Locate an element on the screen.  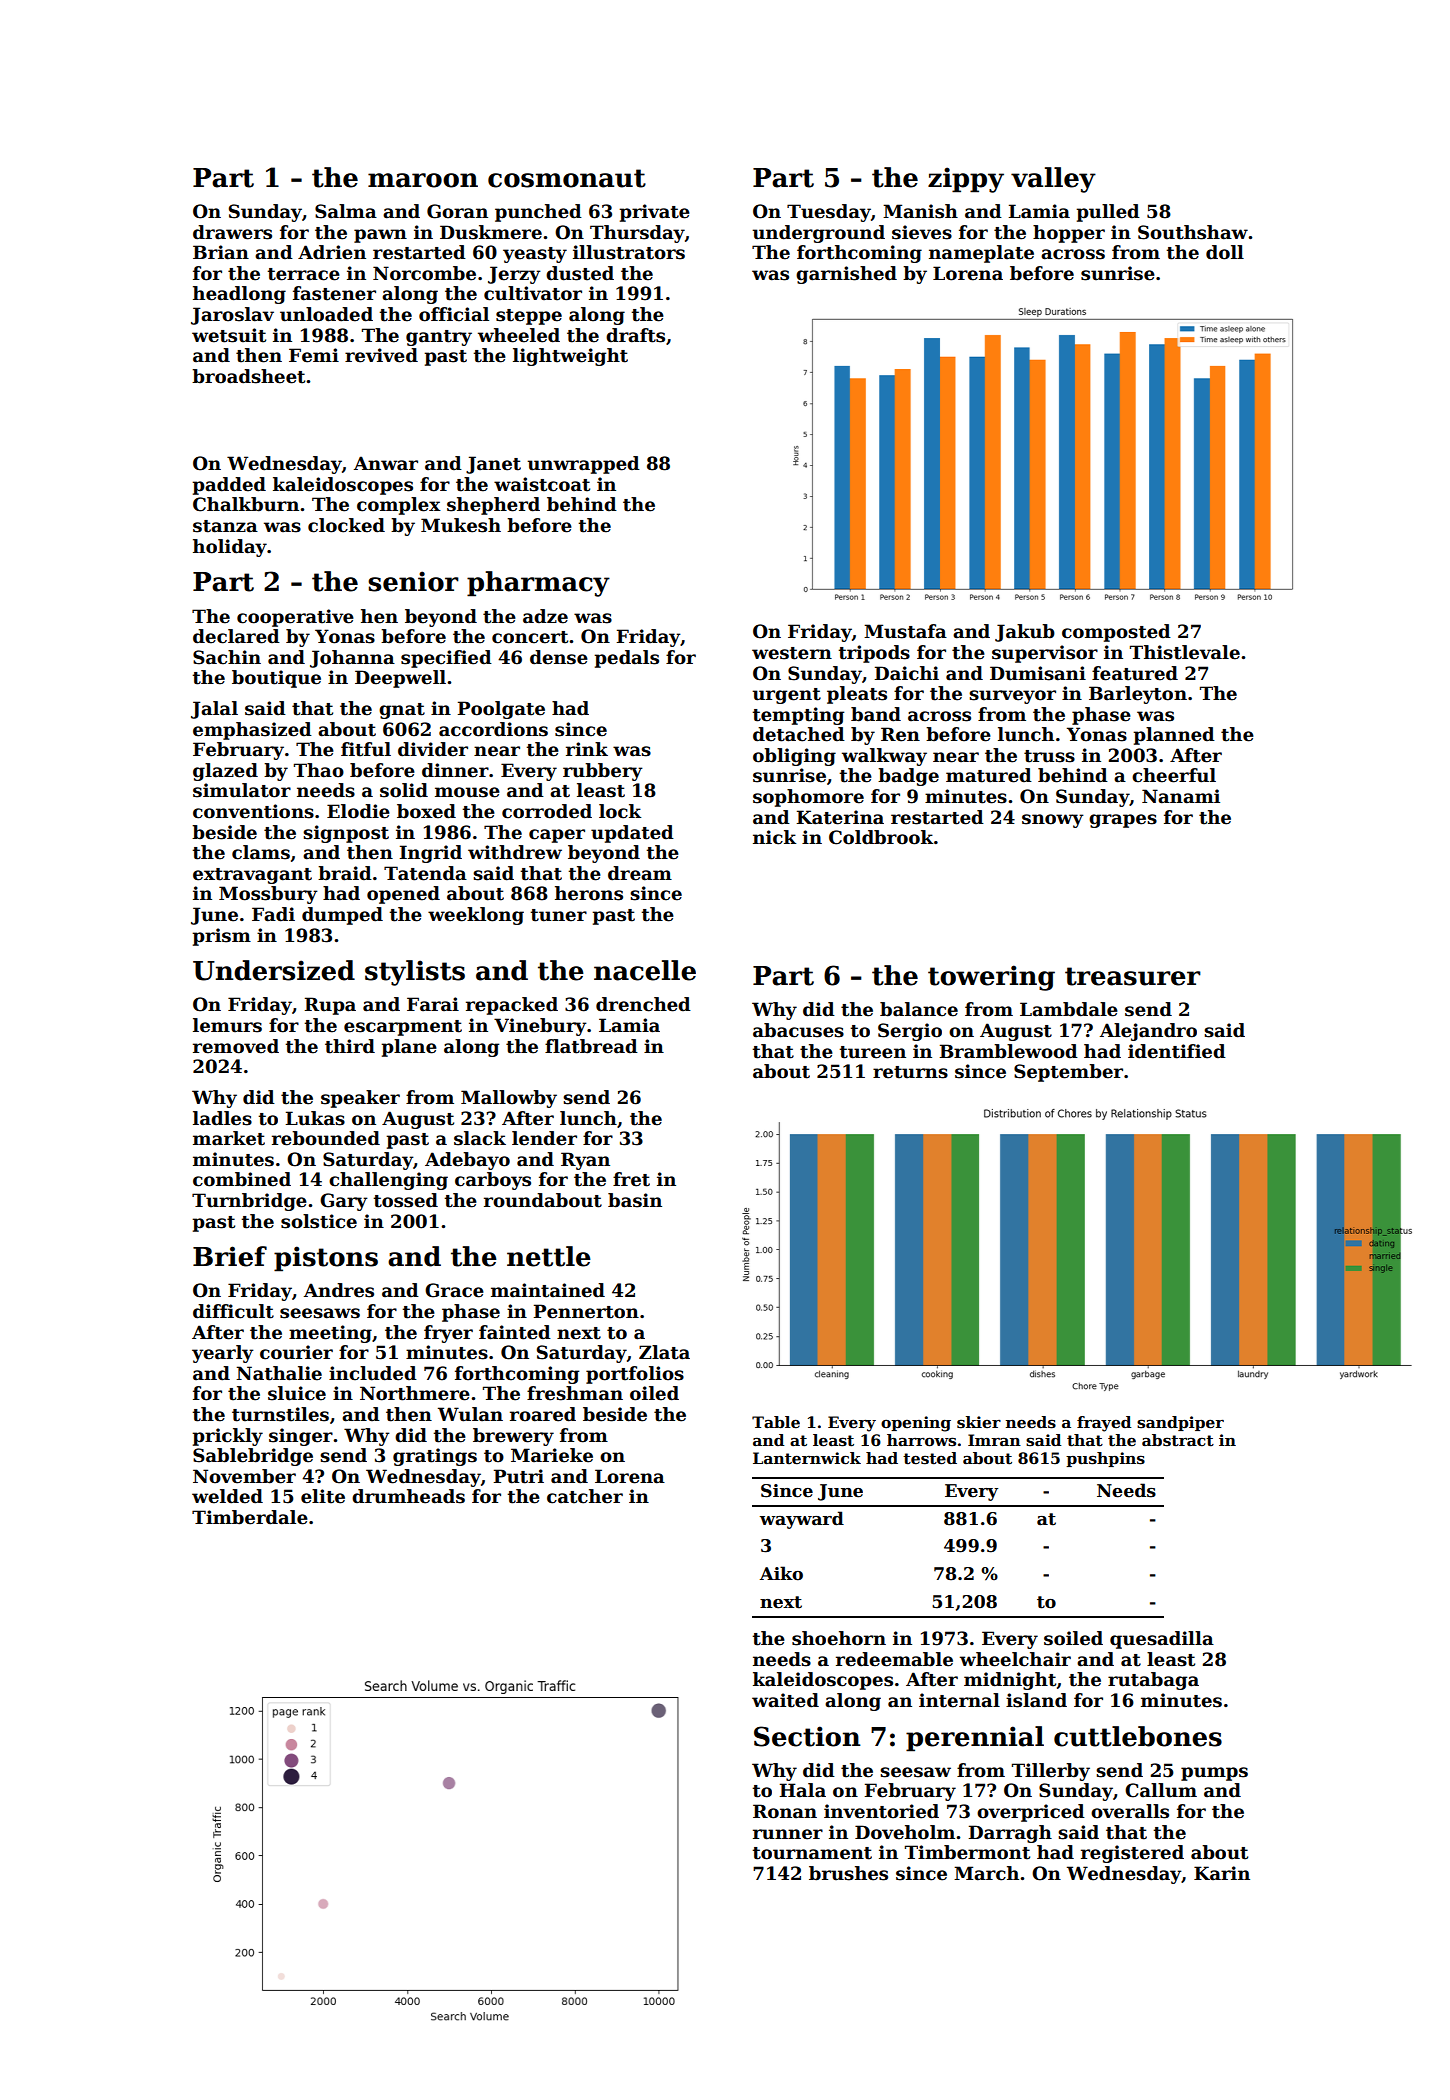
Timberdale is located at coordinates (250, 1517).
